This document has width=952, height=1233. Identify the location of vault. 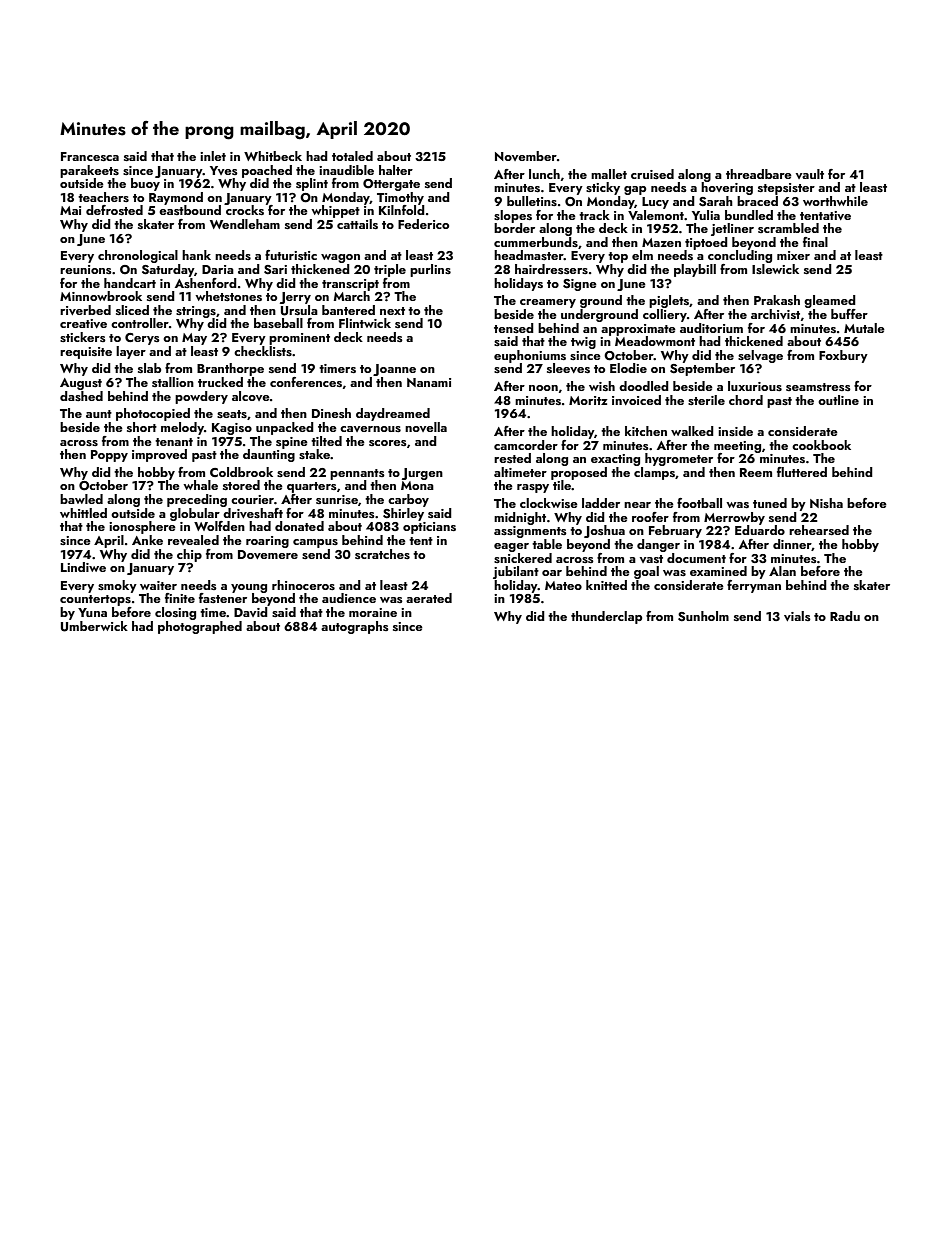
(810, 174).
